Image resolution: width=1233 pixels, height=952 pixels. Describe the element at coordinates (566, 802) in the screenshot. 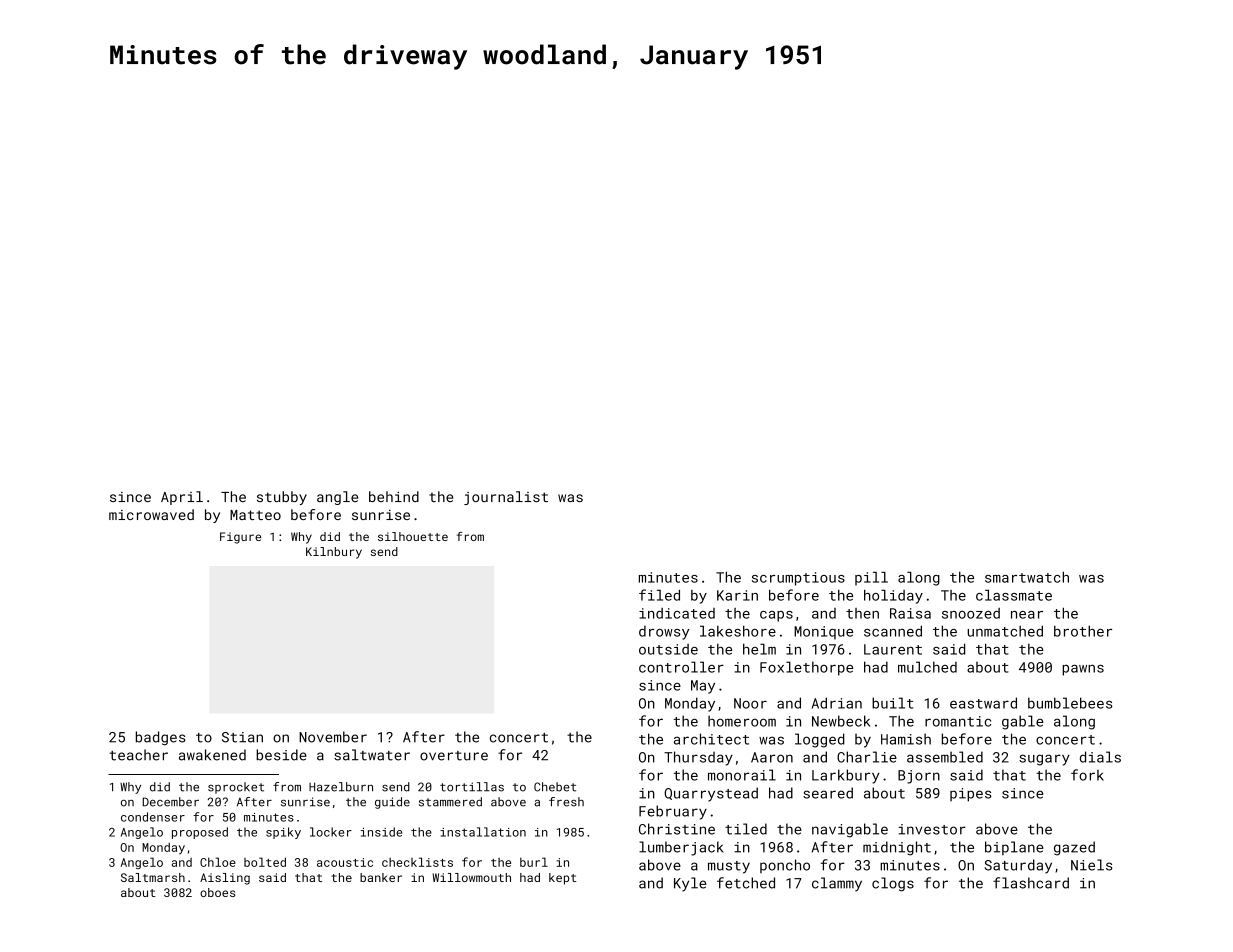

I see `fresh` at that location.
